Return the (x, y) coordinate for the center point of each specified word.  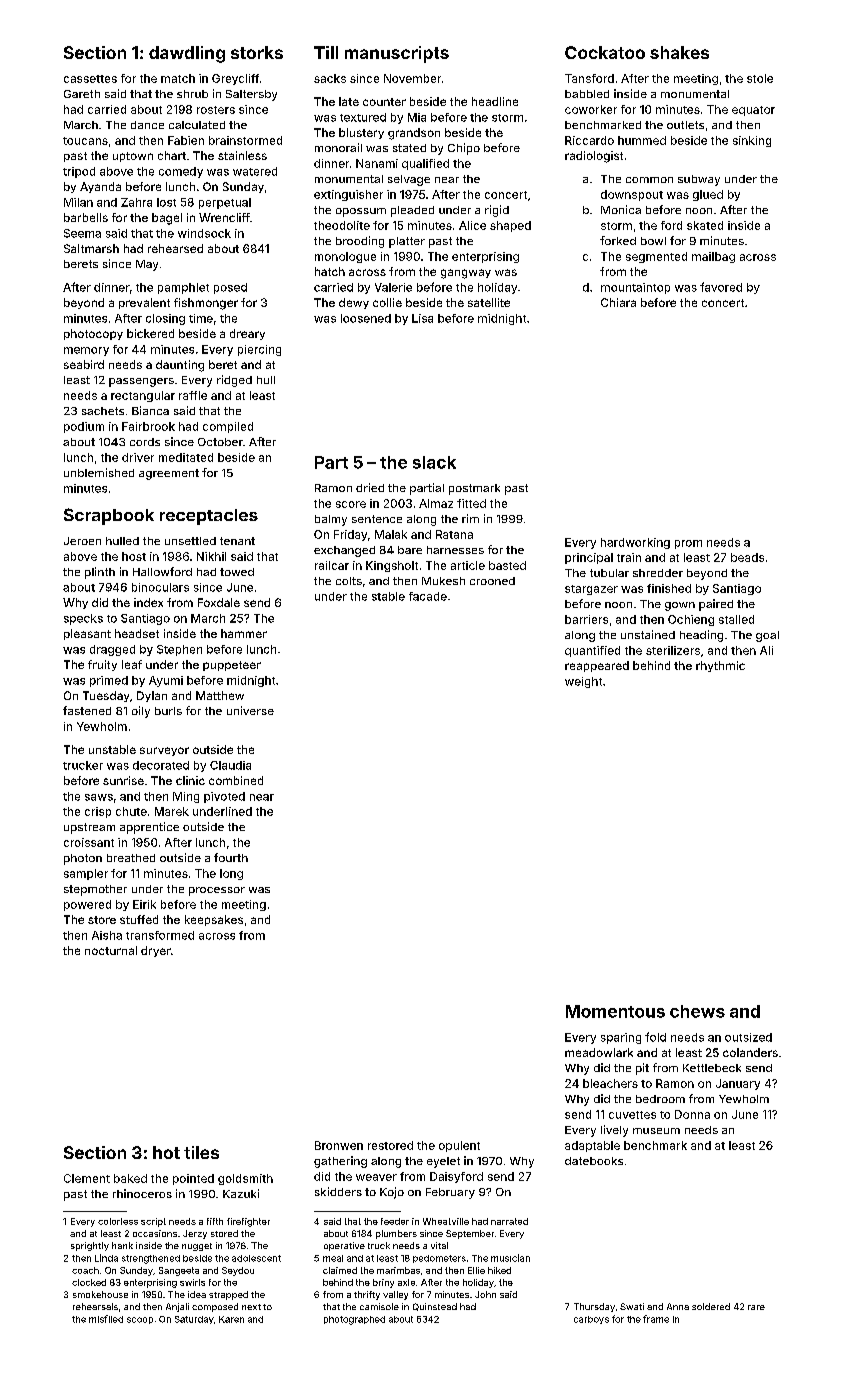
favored (721, 287)
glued (708, 195)
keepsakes (214, 920)
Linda (106, 1258)
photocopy (93, 334)
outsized (748, 1037)
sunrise (123, 780)
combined (236, 780)
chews (697, 1011)
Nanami (377, 163)
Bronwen (339, 1145)
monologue (345, 257)
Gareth (82, 94)
